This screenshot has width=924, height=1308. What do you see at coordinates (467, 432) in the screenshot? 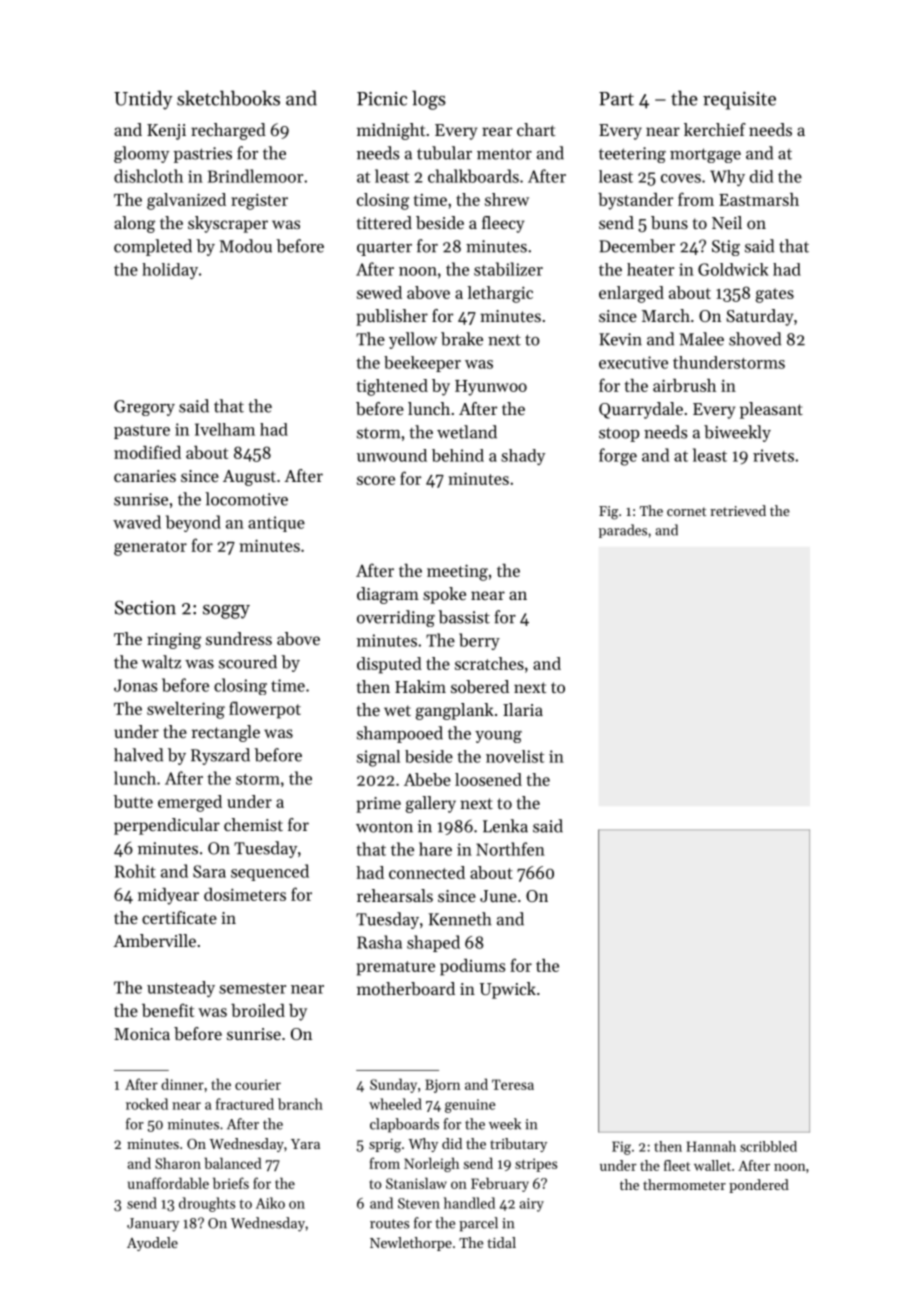
I see `wetland` at bounding box center [467, 432].
